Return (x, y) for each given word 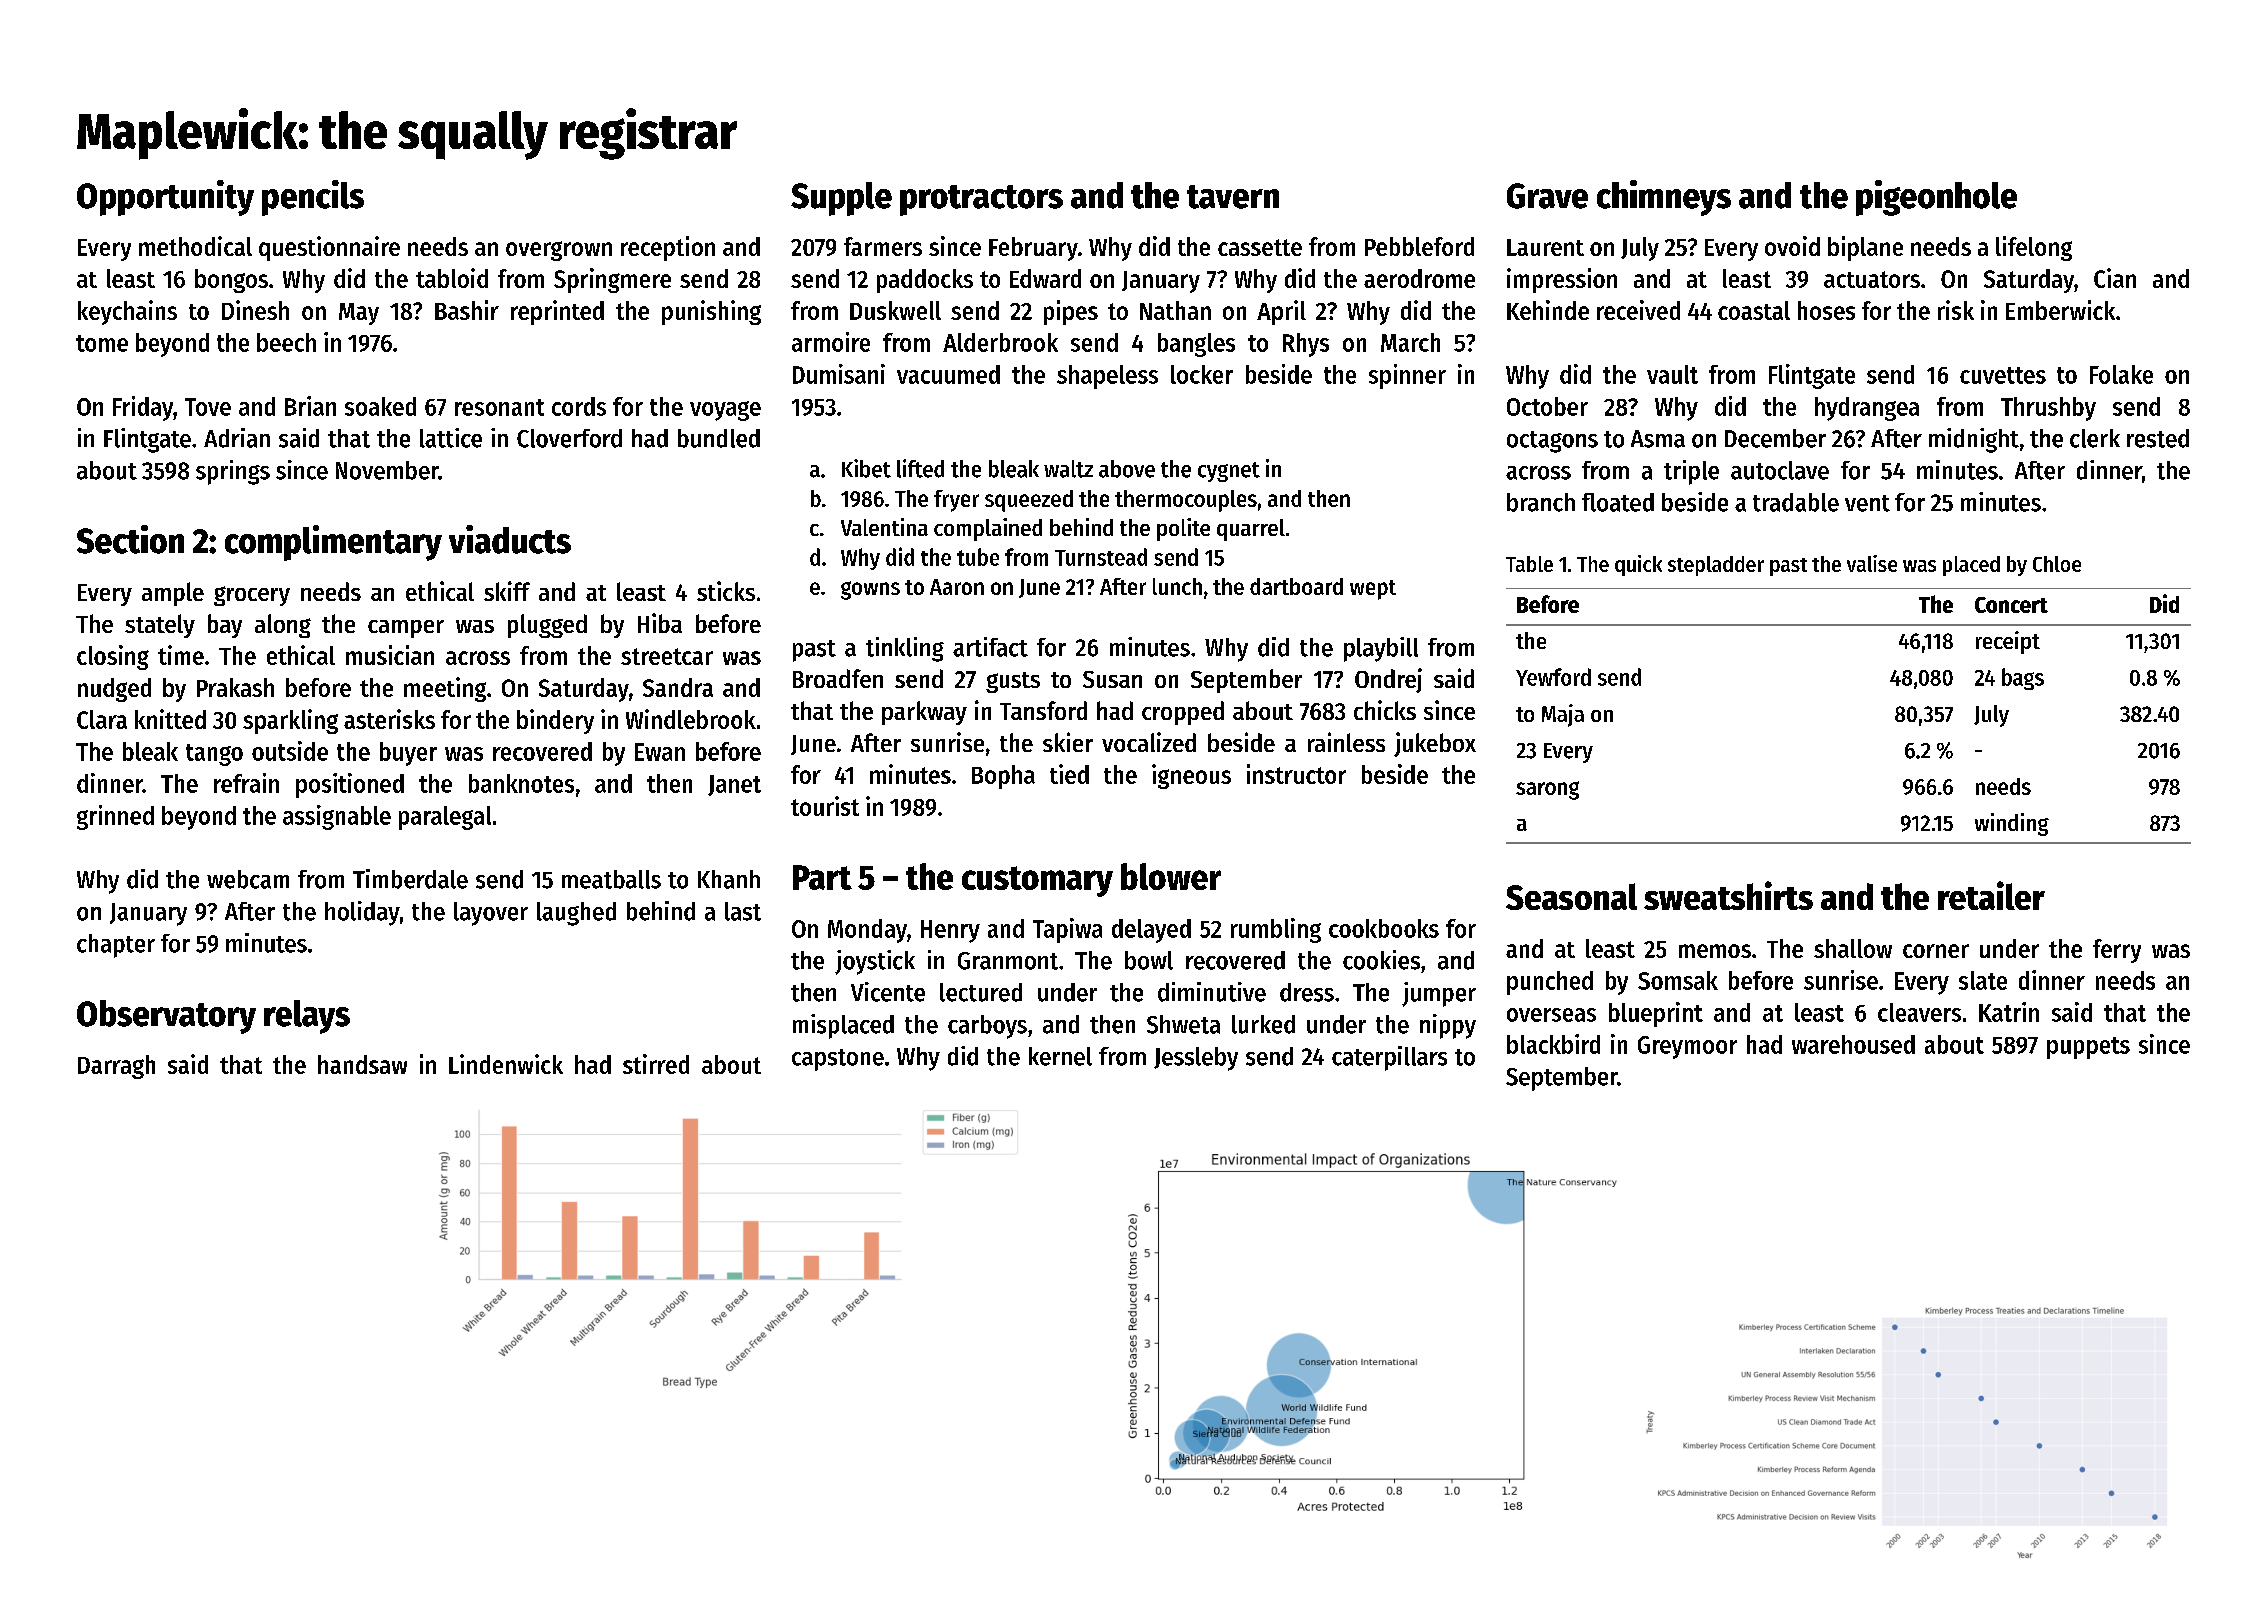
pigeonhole (1936, 198)
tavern (1233, 197)
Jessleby (1196, 1059)
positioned (350, 785)
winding (2012, 824)
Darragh (116, 1067)
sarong (1547, 790)
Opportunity (165, 198)
